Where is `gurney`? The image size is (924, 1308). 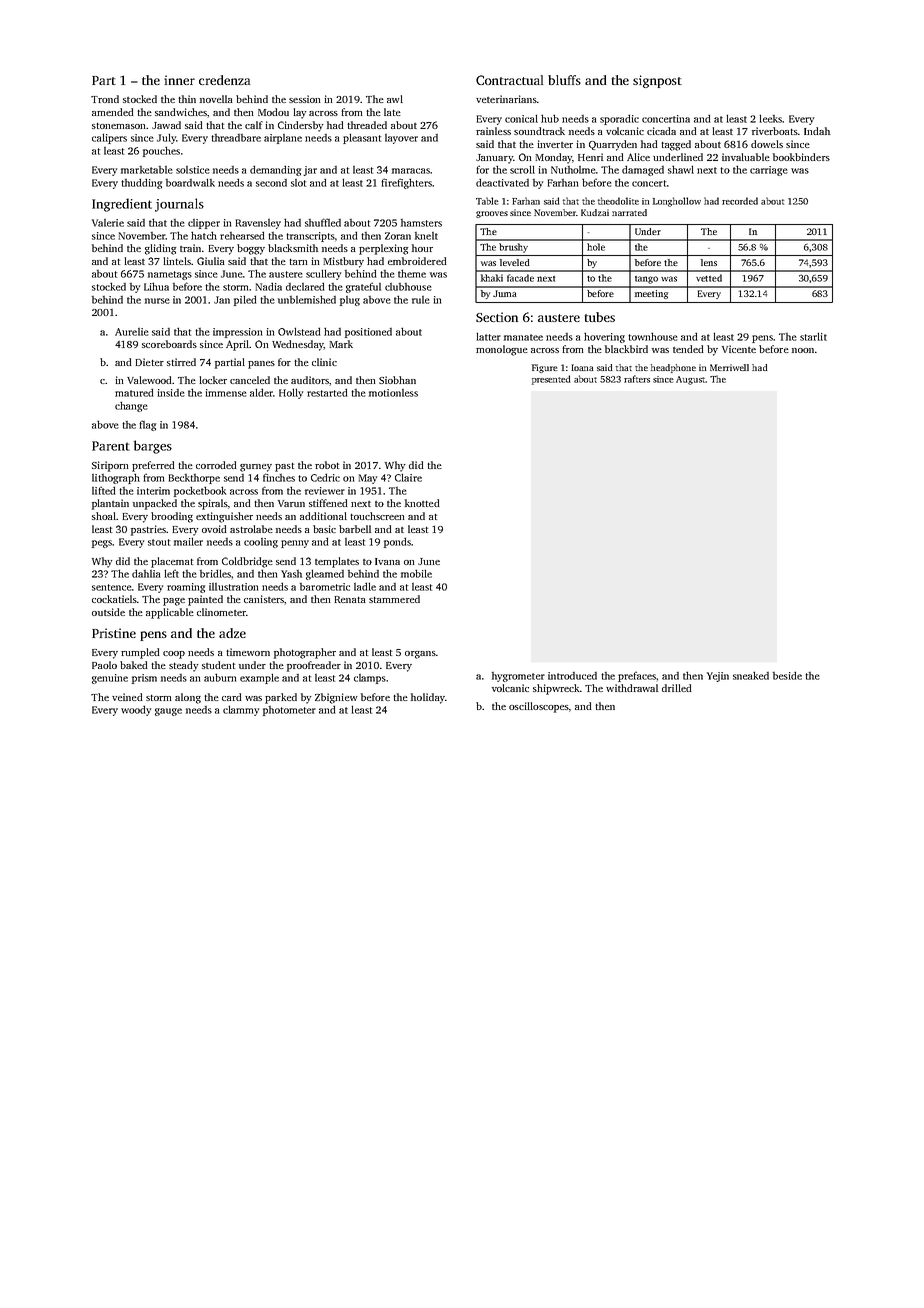 gurney is located at coordinates (256, 468).
